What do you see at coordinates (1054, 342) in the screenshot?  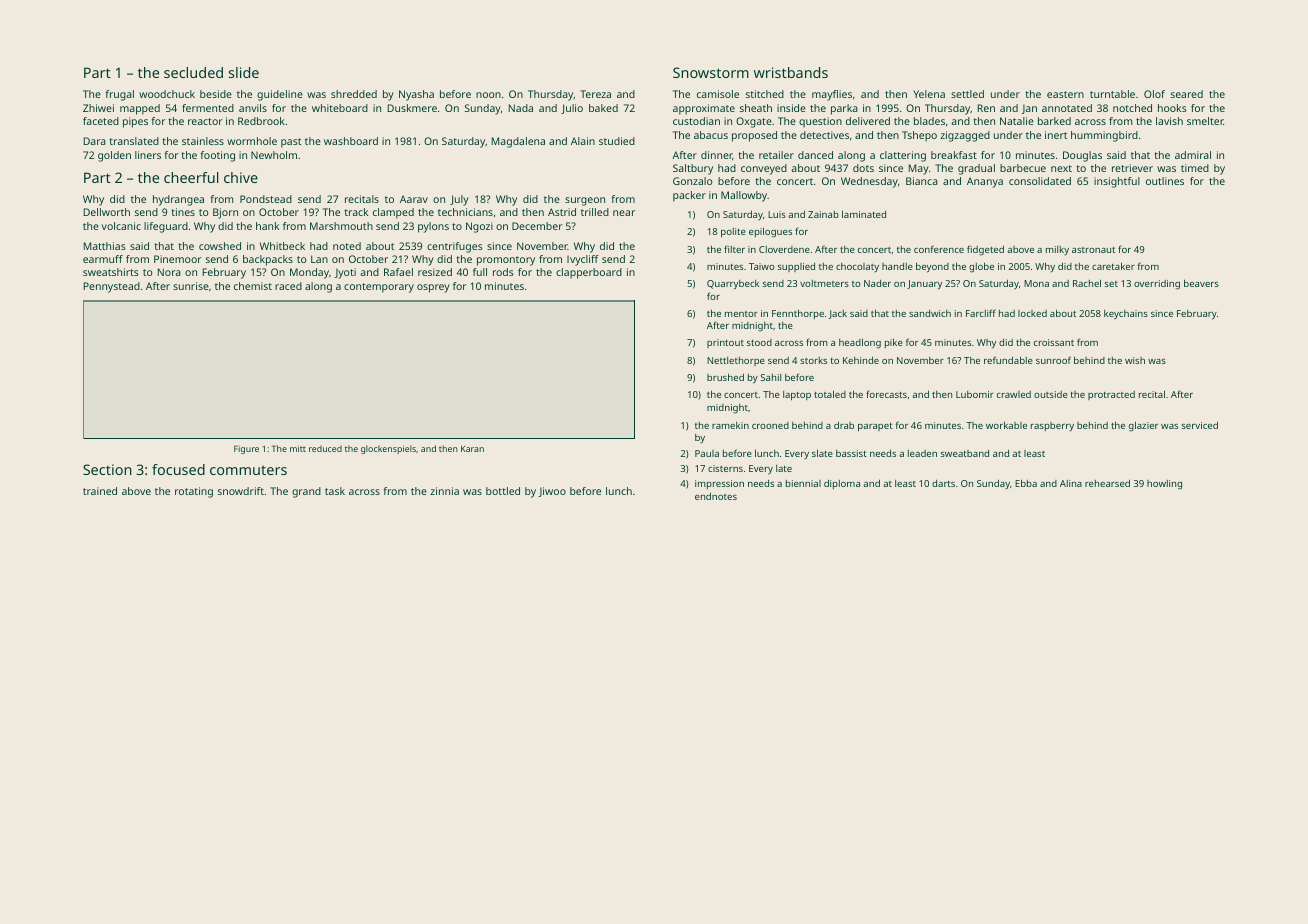 I see `croissant` at bounding box center [1054, 342].
